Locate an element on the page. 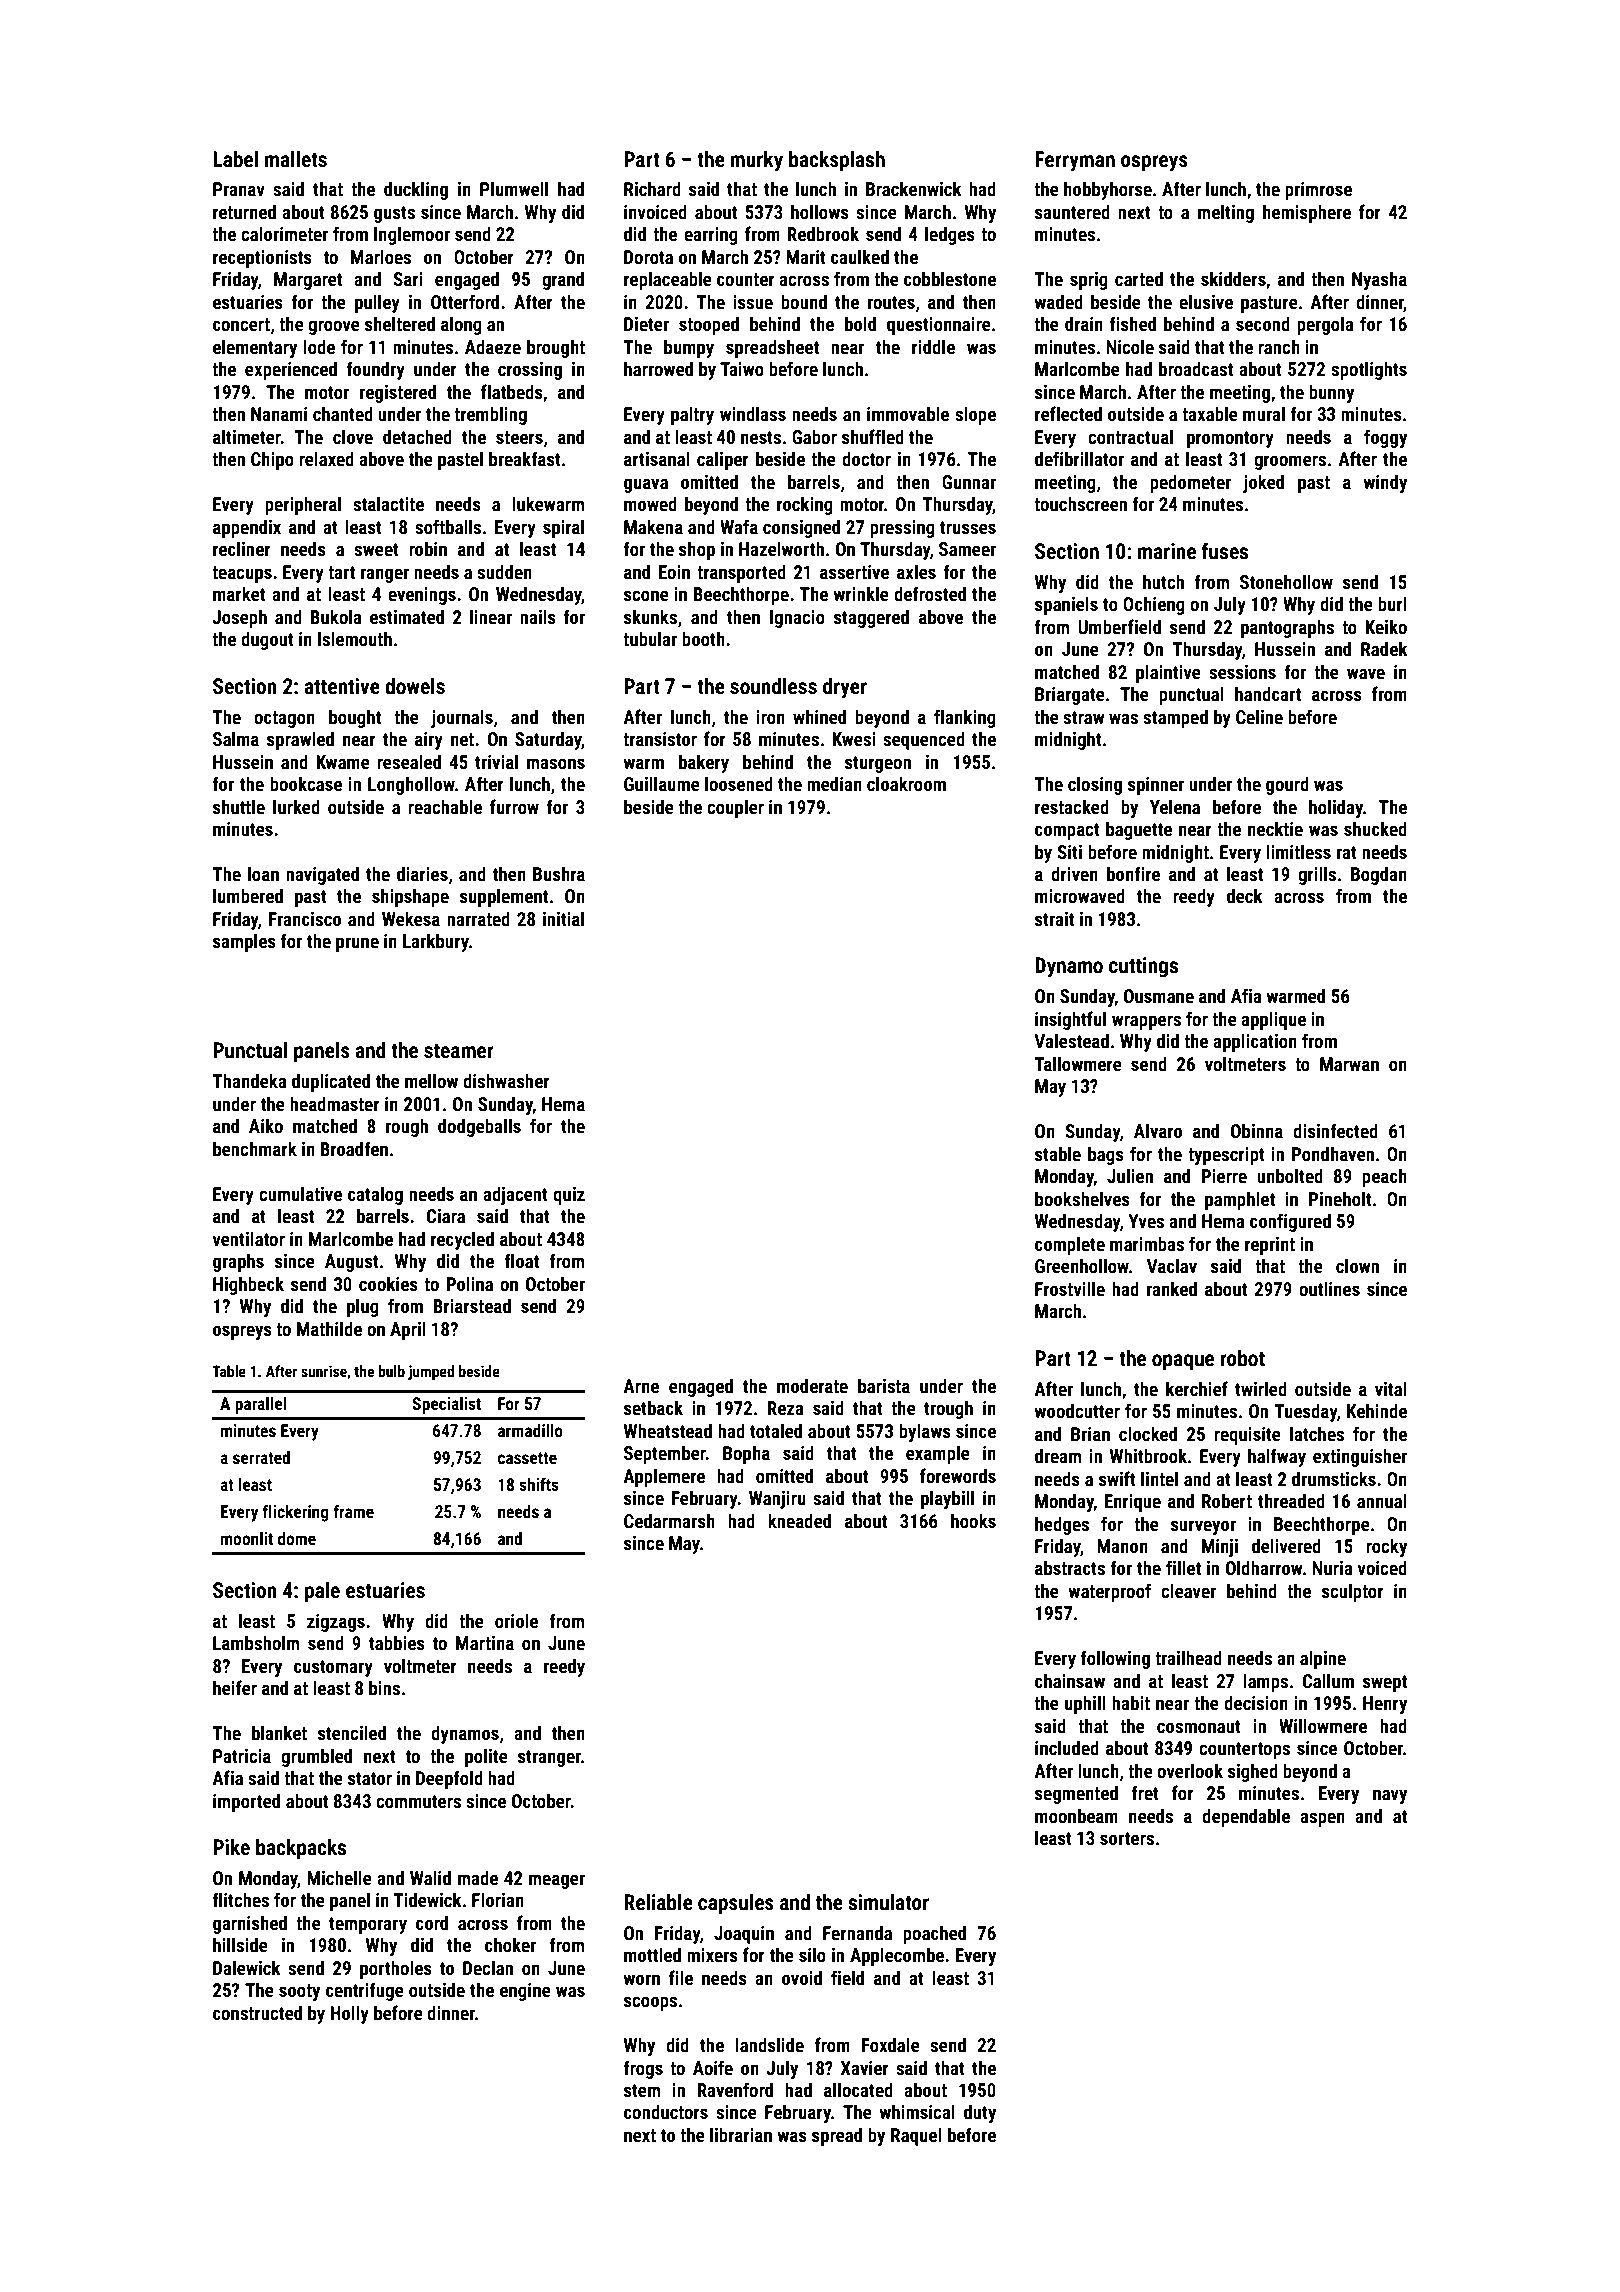 The height and width of the page is (2292, 1620). choker is located at coordinates (510, 1944).
